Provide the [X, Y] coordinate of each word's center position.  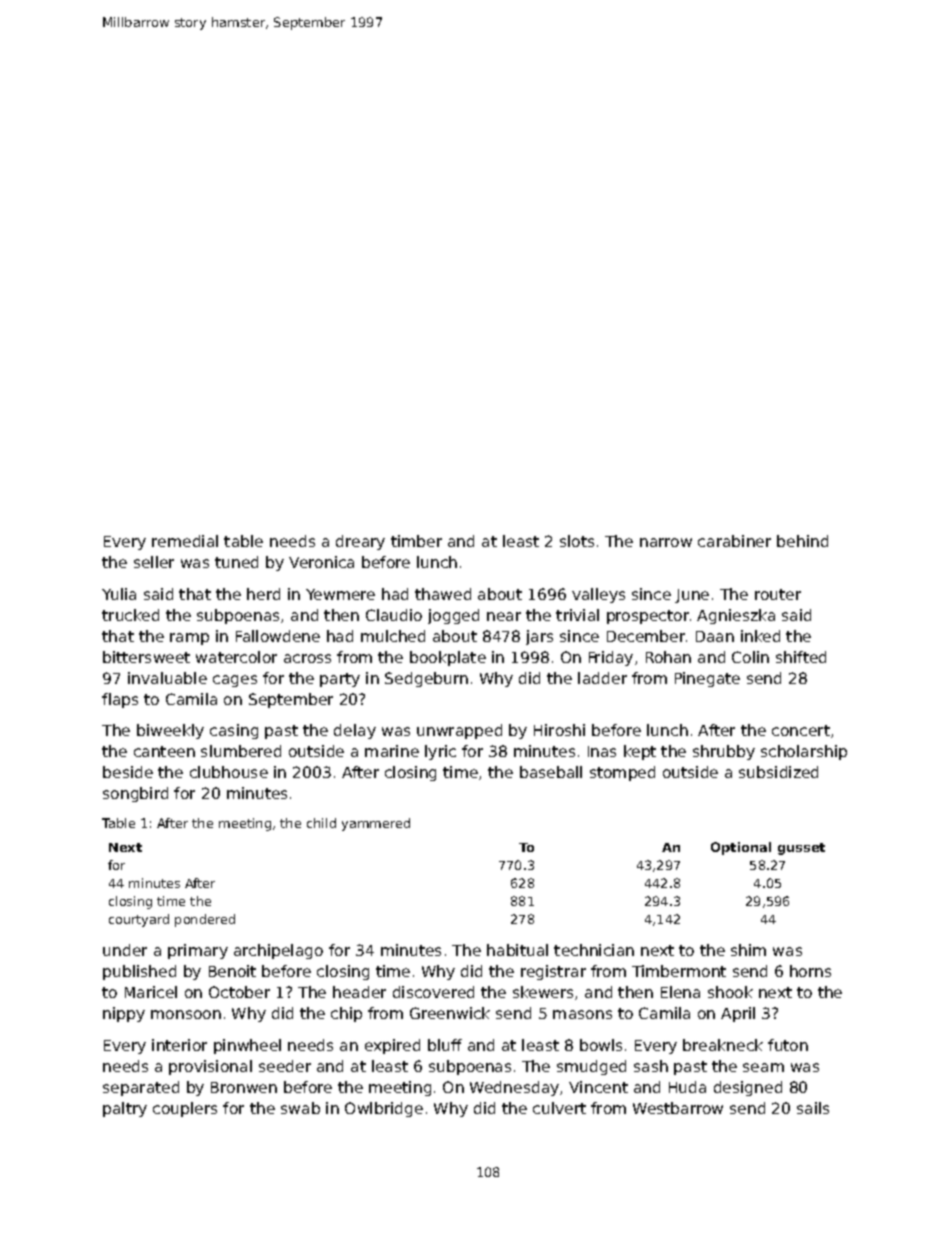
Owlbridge [384, 1109]
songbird [135, 794]
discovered [433, 992]
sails [813, 1108]
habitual [517, 950]
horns [810, 971]
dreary [360, 542]
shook [730, 992]
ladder [602, 678]
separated [141, 1088]
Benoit [232, 971]
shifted [801, 657]
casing [234, 731]
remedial [185, 541]
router [778, 594]
